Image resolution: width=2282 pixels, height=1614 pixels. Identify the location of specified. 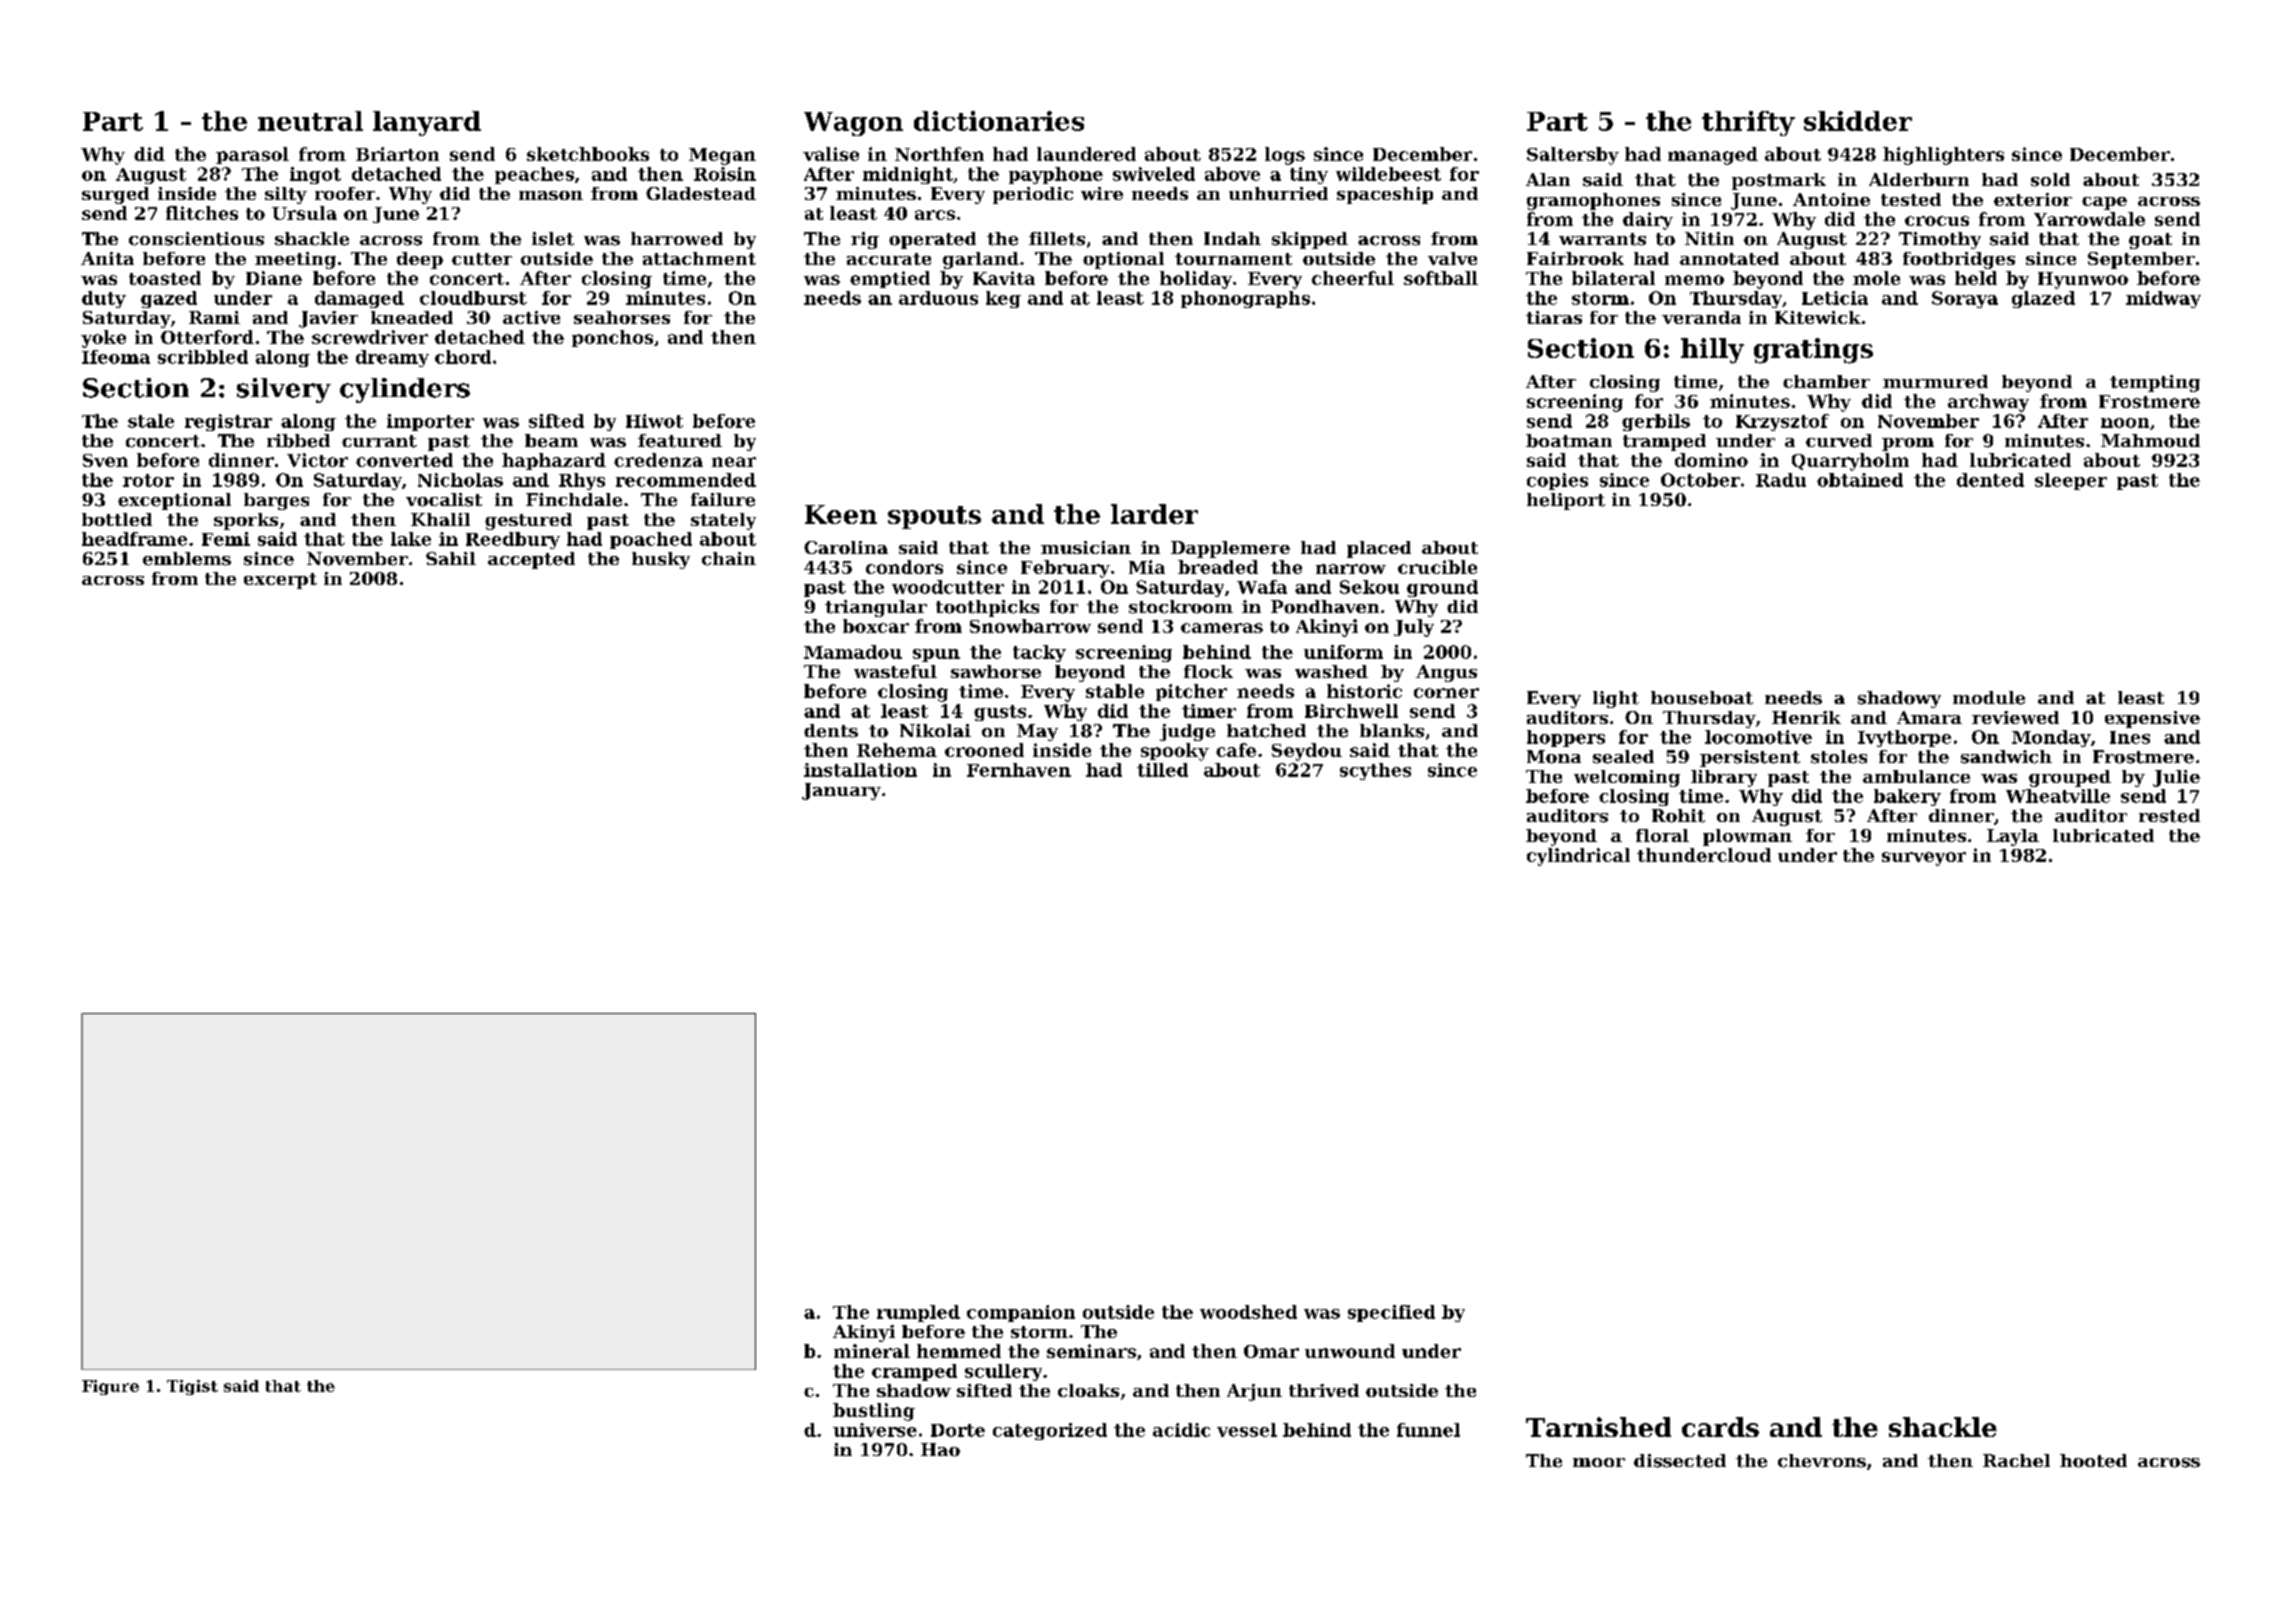
(1391, 1313).
